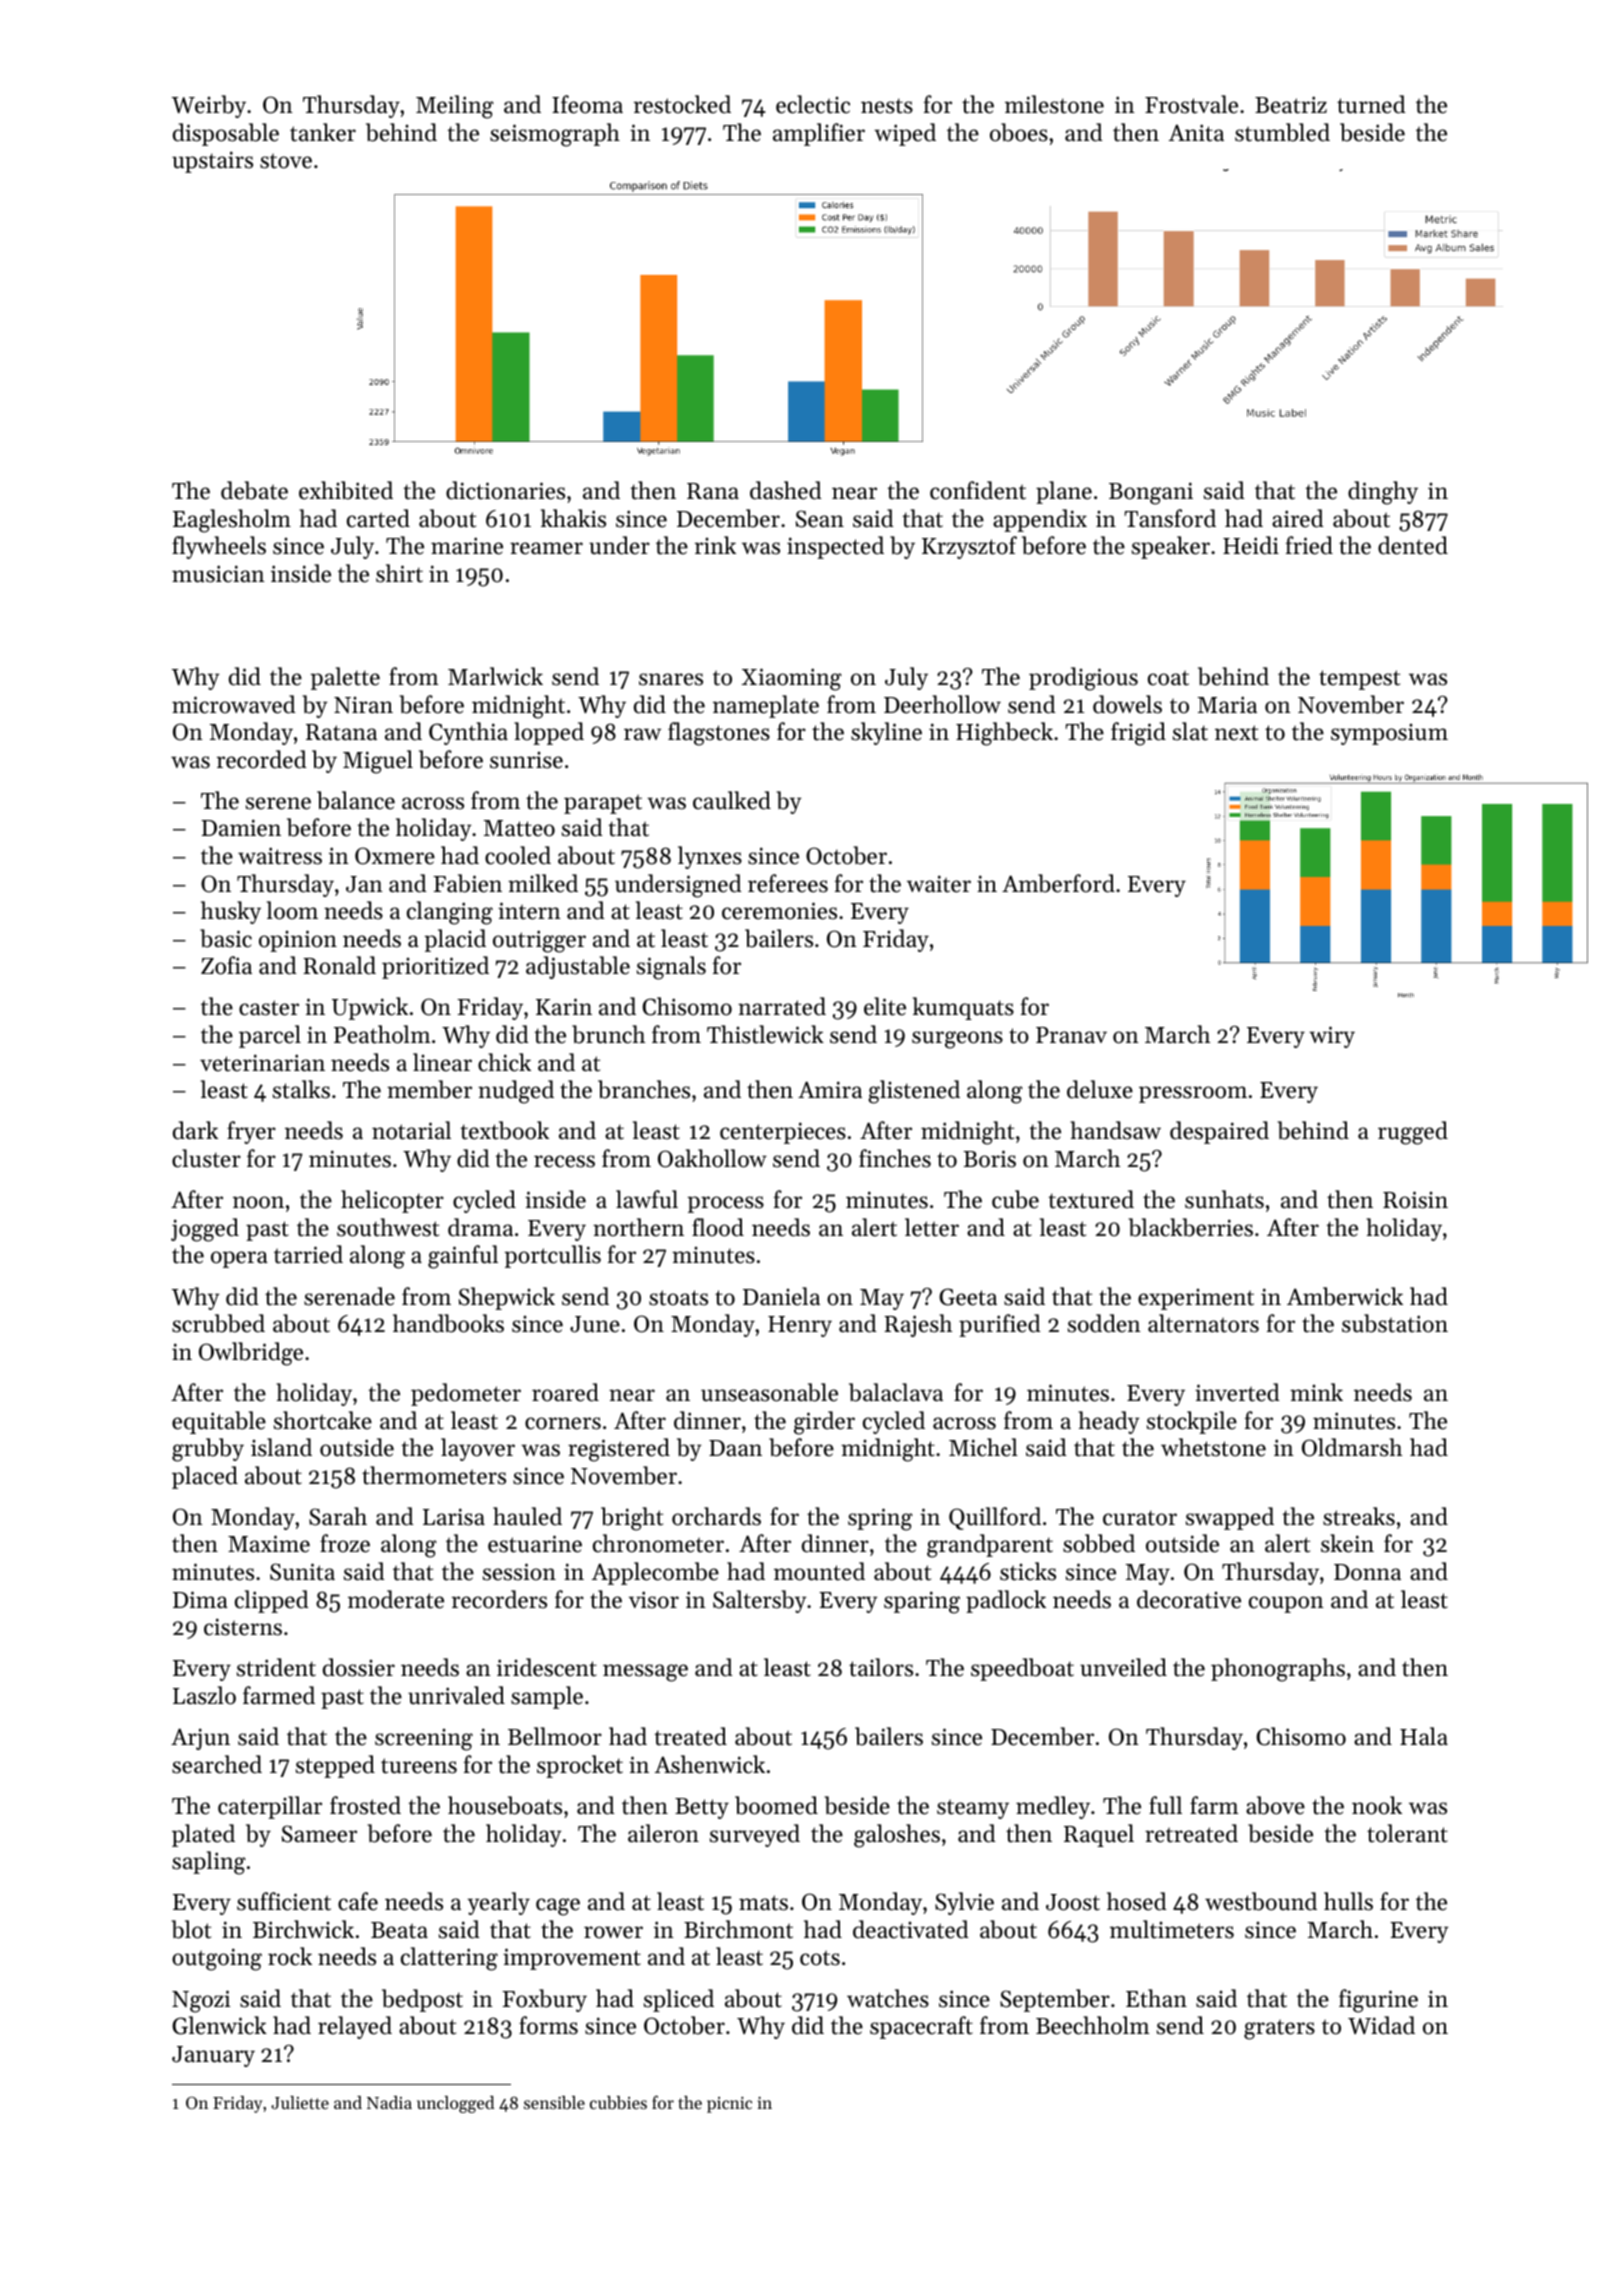 This screenshot has width=1620, height=2292. What do you see at coordinates (226, 965) in the screenshot?
I see `Zofia` at bounding box center [226, 965].
